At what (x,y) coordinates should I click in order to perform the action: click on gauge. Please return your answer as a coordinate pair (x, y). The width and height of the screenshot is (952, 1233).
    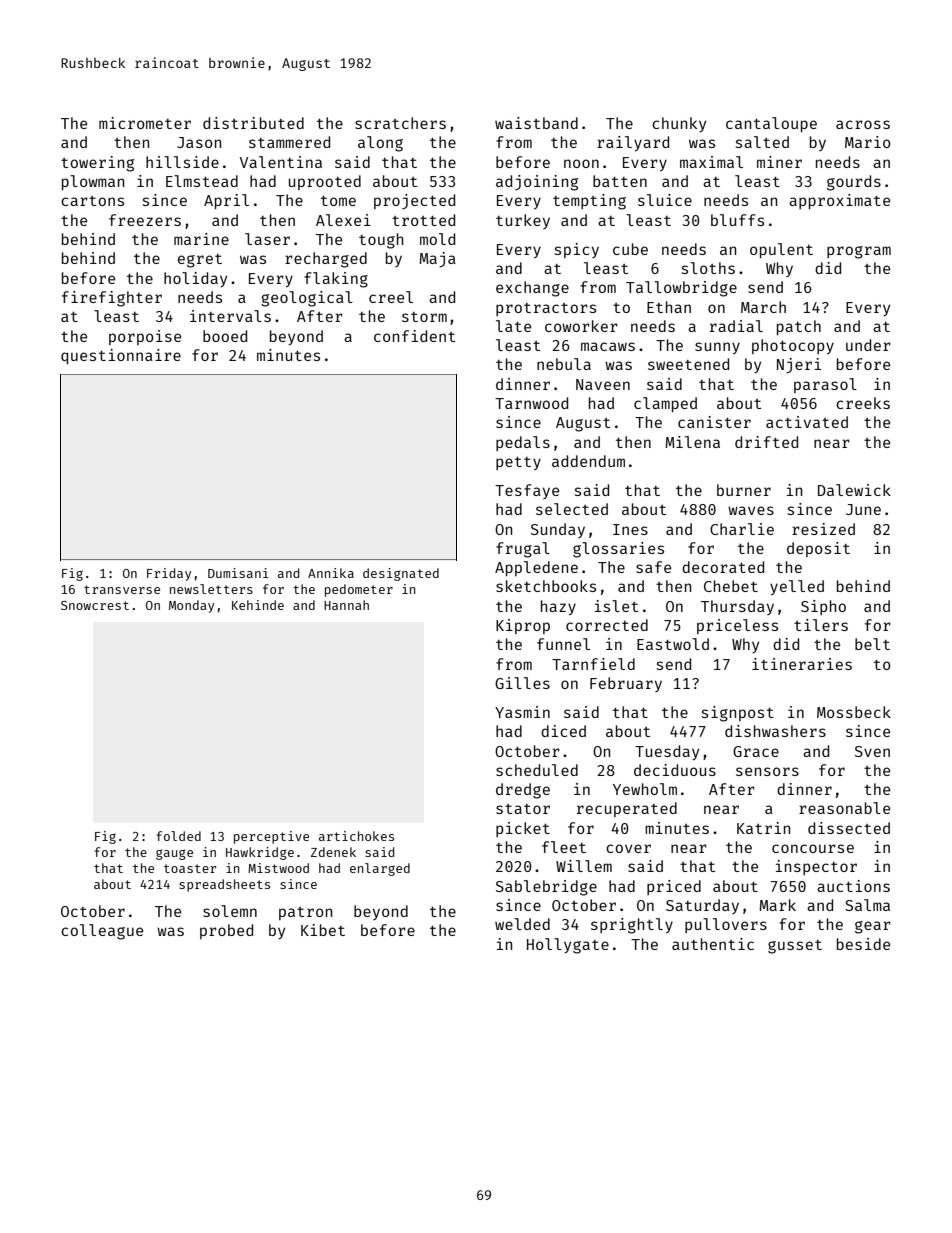
    Looking at the image, I should click on (174, 854).
